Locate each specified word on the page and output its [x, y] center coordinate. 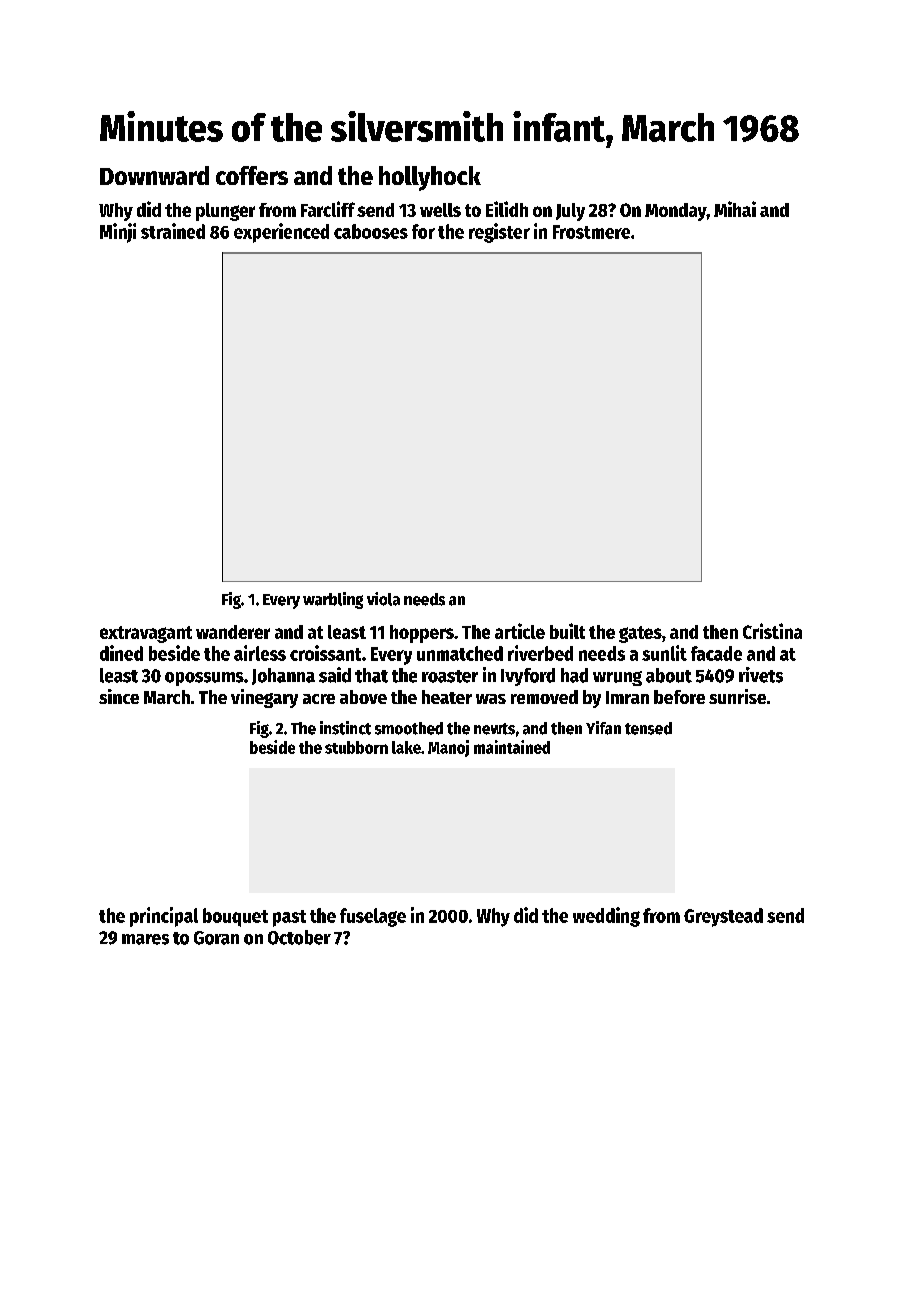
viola [383, 599]
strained [173, 231]
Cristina [772, 631]
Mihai [735, 209]
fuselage [373, 917]
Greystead [723, 917]
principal [164, 917]
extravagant [146, 634]
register [499, 233]
